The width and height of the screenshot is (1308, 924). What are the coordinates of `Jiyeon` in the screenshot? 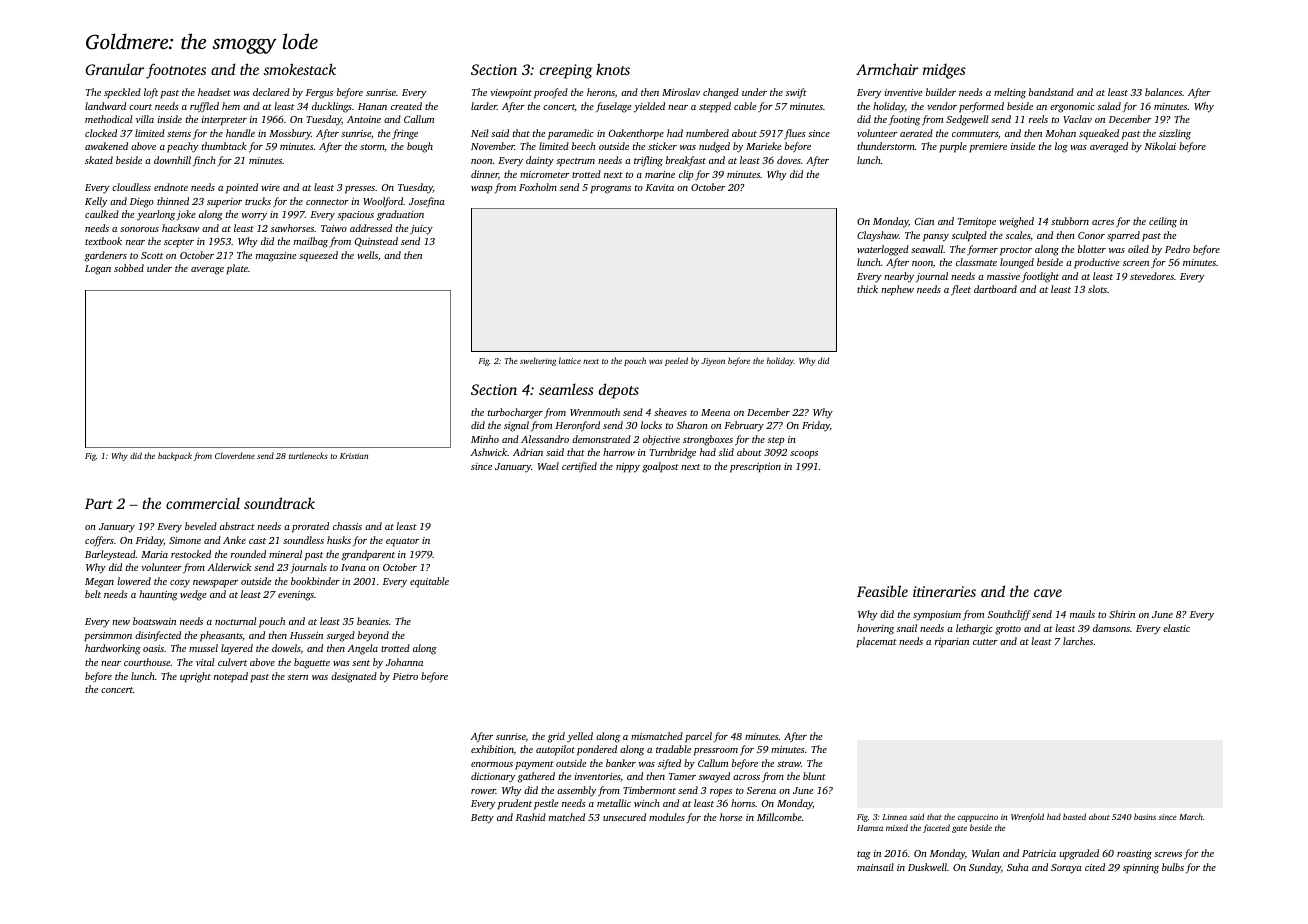 It's located at (713, 362).
